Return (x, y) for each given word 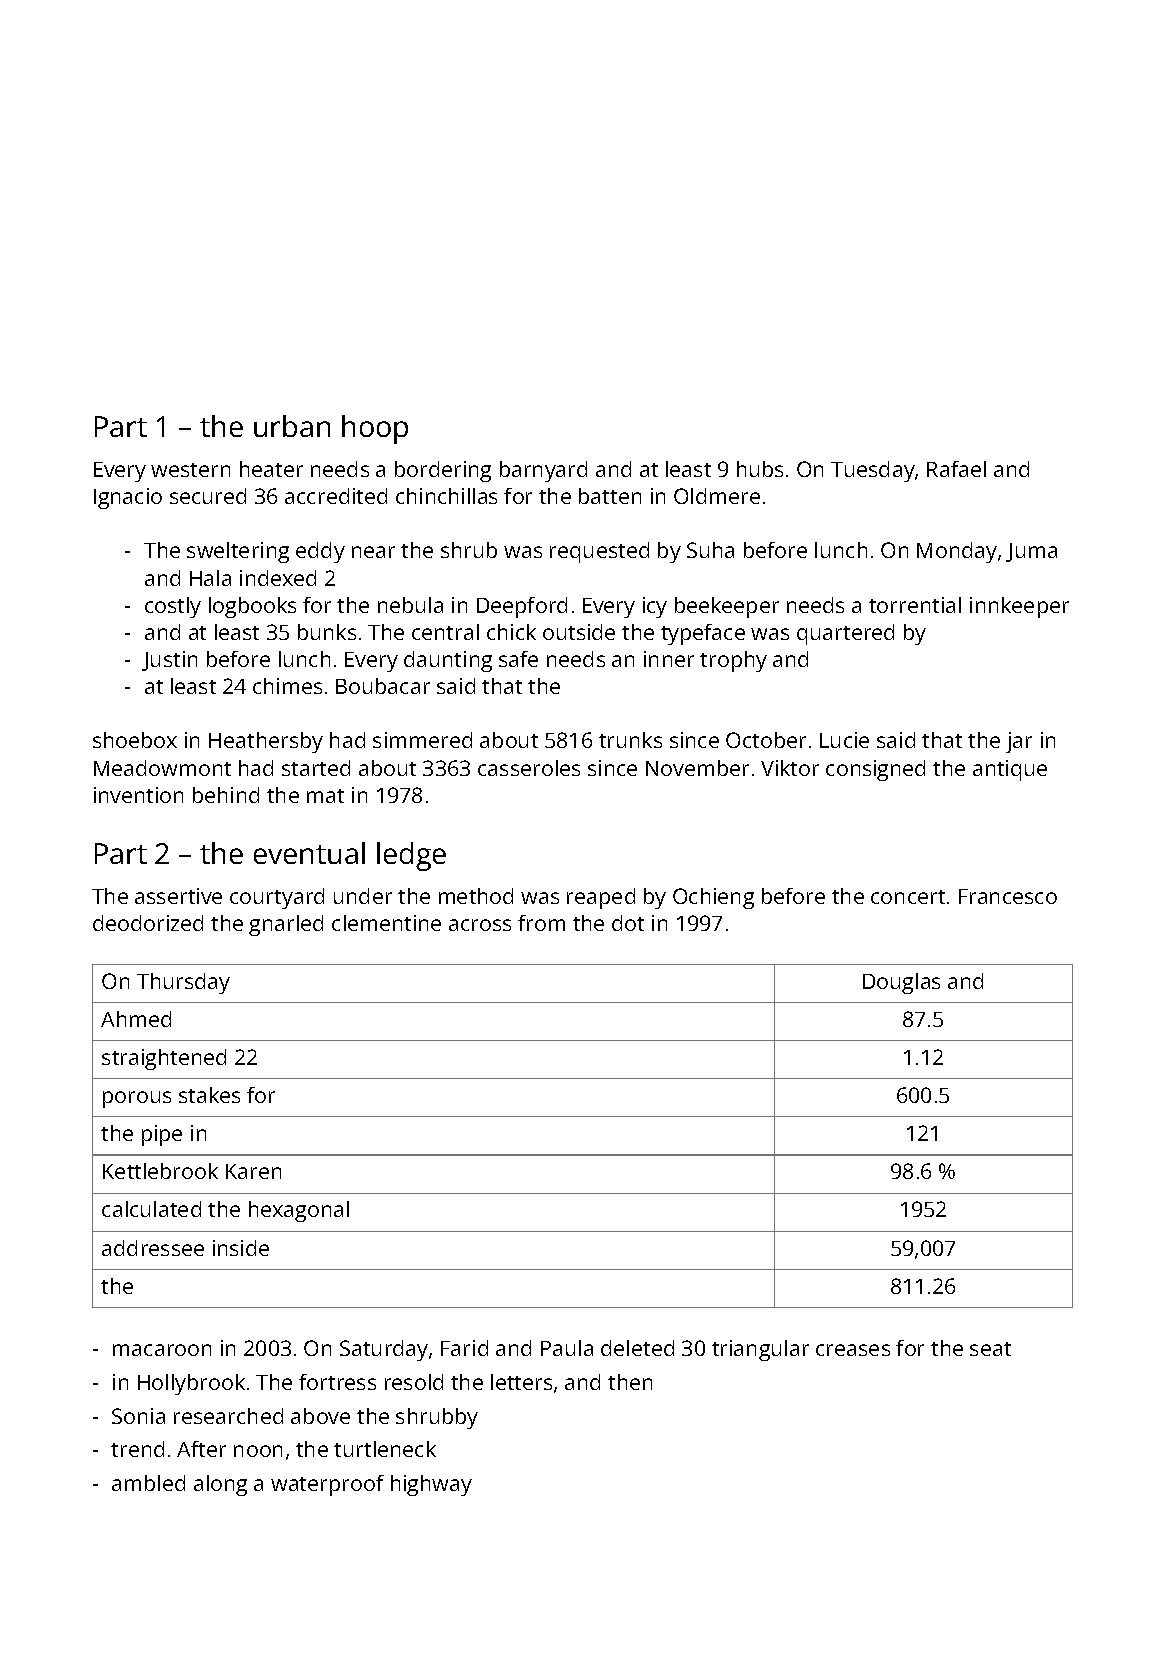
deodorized (148, 923)
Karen (253, 1171)
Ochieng (713, 898)
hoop (375, 429)
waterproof (327, 1485)
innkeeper (1019, 607)
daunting (448, 661)
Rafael (956, 469)
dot (628, 923)
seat (990, 1349)
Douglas (901, 983)
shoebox (135, 740)
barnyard (543, 471)
